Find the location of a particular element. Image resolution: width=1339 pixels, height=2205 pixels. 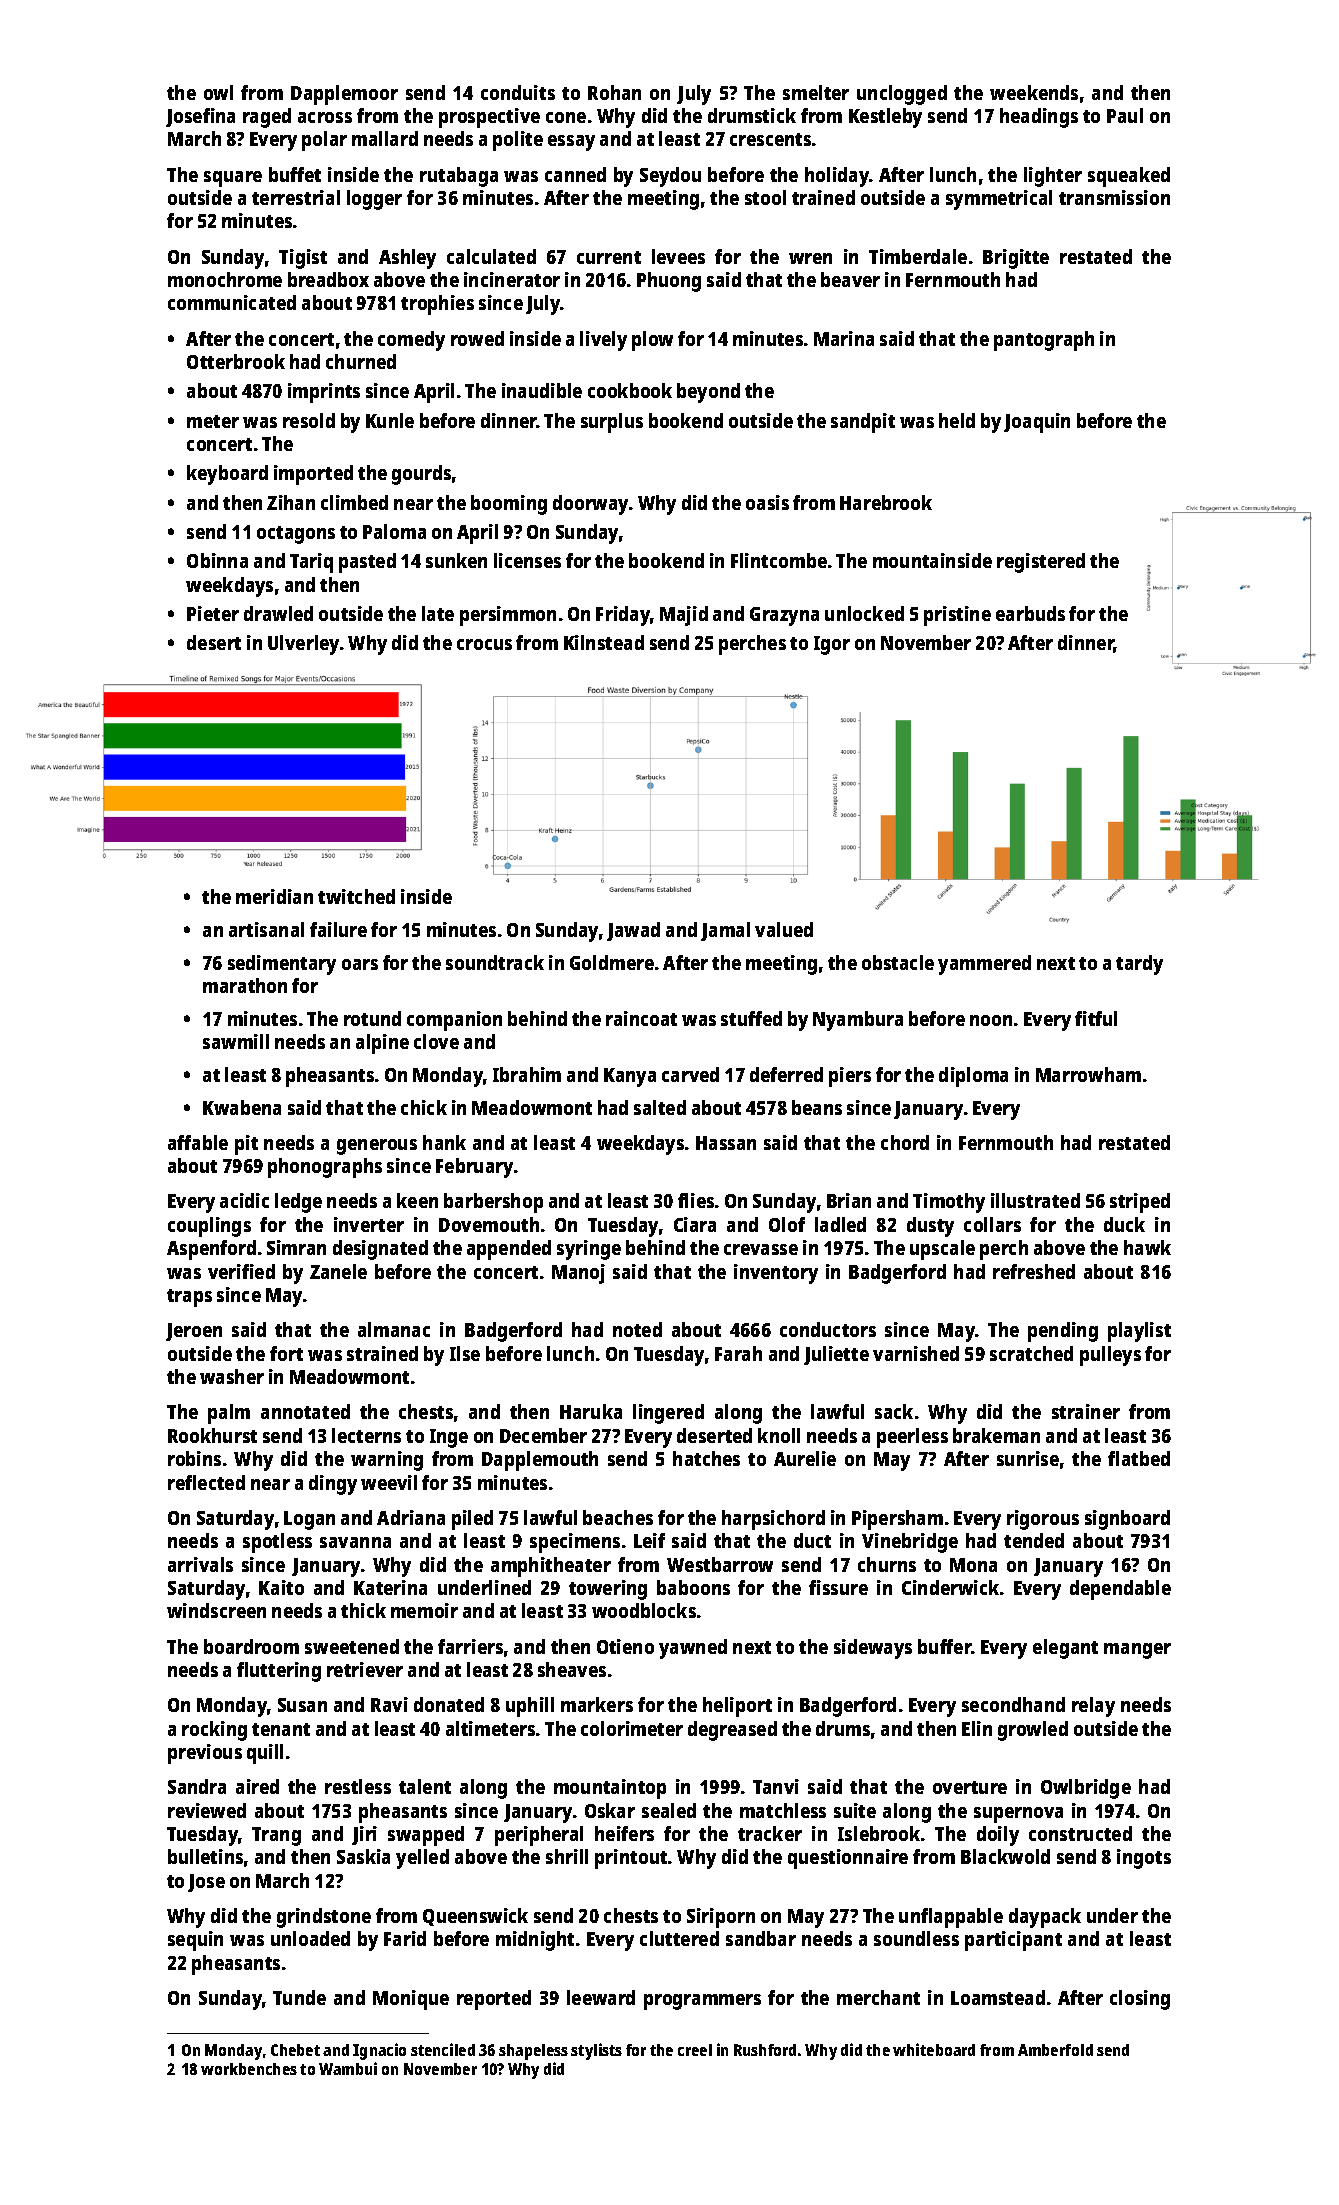

markers is located at coordinates (597, 1704).
